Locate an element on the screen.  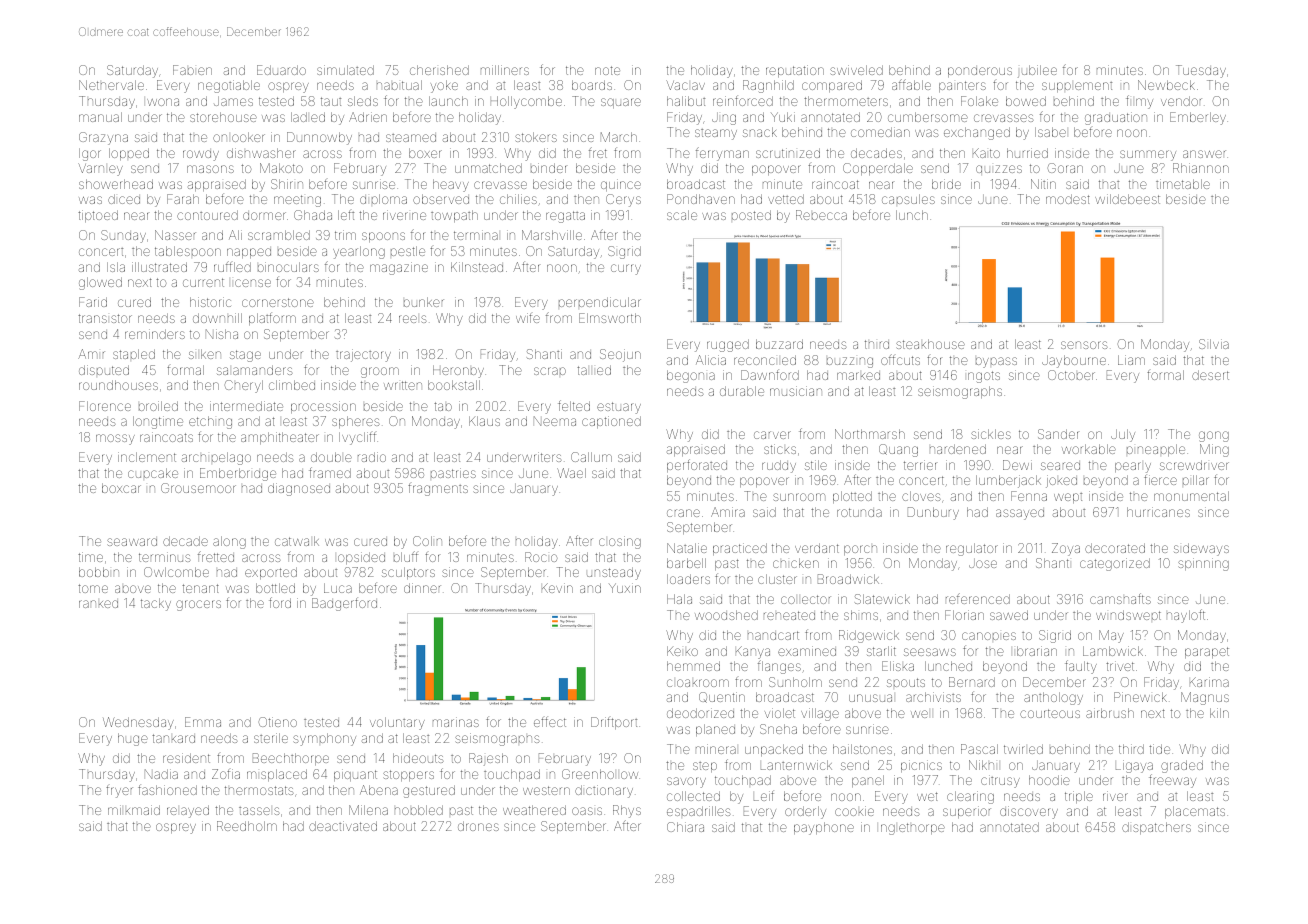
steakhouse is located at coordinates (930, 344).
